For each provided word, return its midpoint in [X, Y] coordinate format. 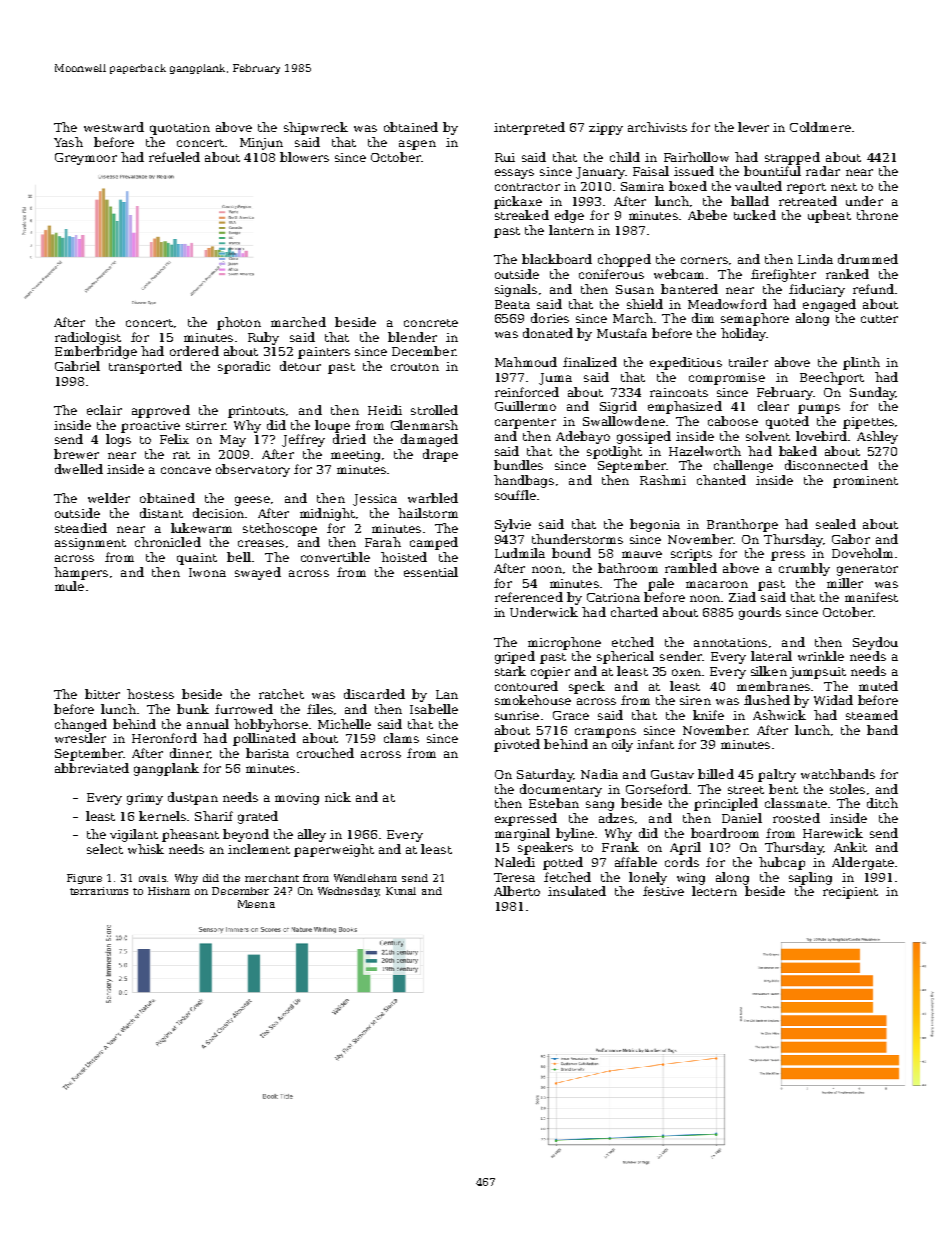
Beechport [832, 378]
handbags [524, 481]
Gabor [851, 539]
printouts [256, 412]
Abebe [707, 215]
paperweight [334, 850]
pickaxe [518, 202]
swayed [258, 573]
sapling [810, 878]
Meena [256, 904]
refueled [174, 157]
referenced [529, 597]
